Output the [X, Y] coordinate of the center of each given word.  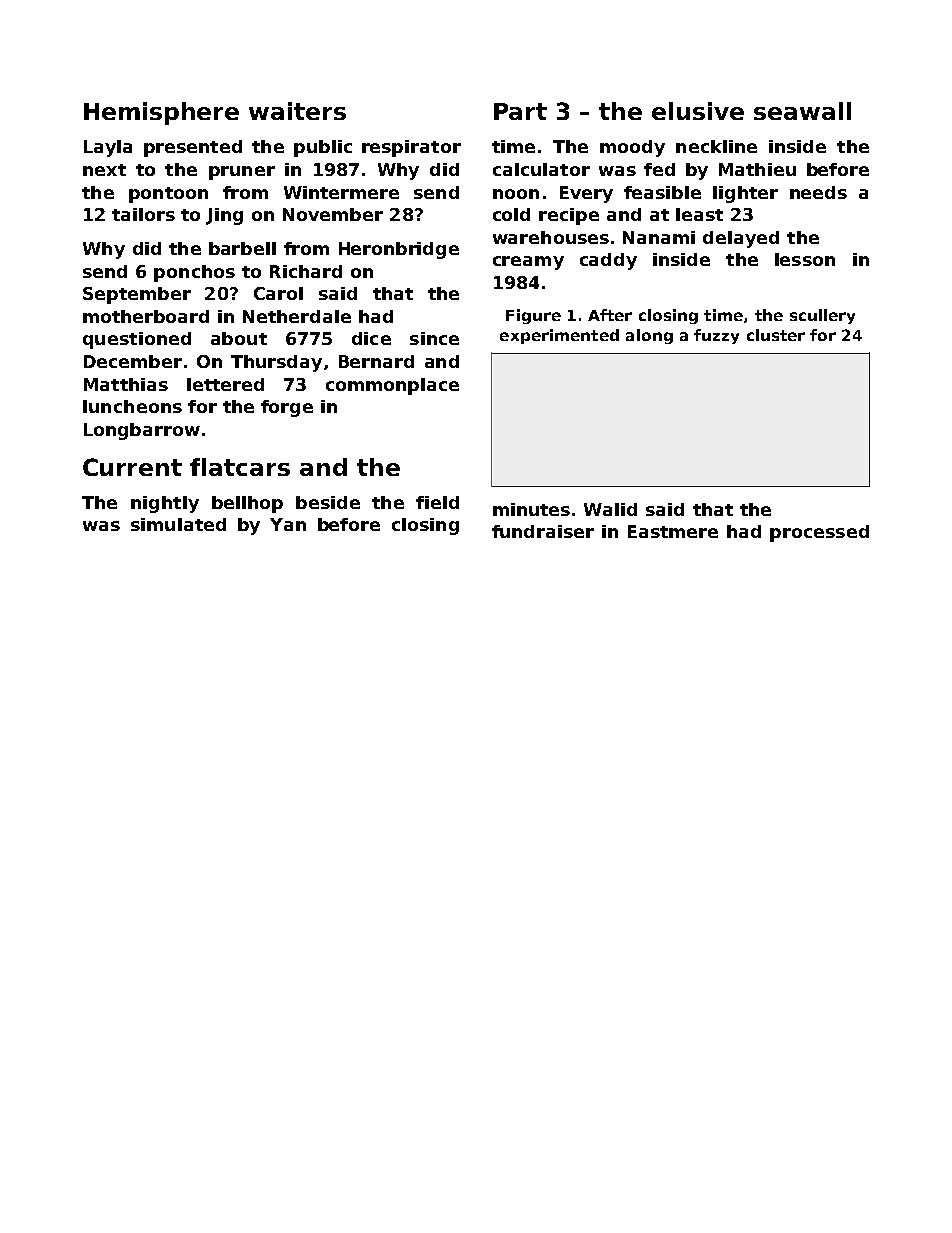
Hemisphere [161, 113]
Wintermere [341, 192]
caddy [608, 261]
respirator [411, 148]
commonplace [392, 386]
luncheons [132, 406]
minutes [531, 509]
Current [132, 467]
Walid [610, 509]
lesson [805, 259]
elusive [698, 111]
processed [819, 533]
